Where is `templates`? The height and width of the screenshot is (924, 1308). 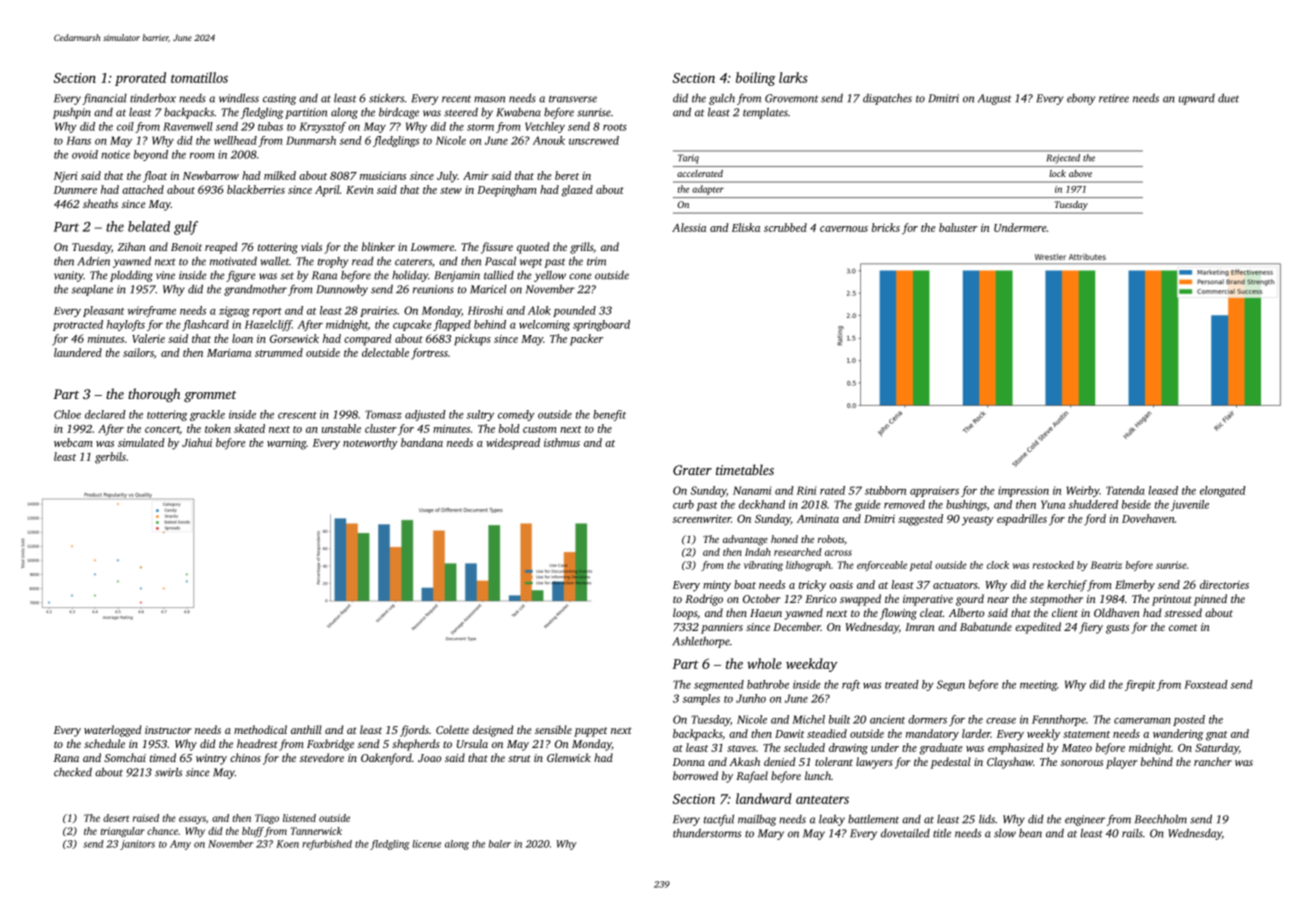 templates is located at coordinates (765, 113).
